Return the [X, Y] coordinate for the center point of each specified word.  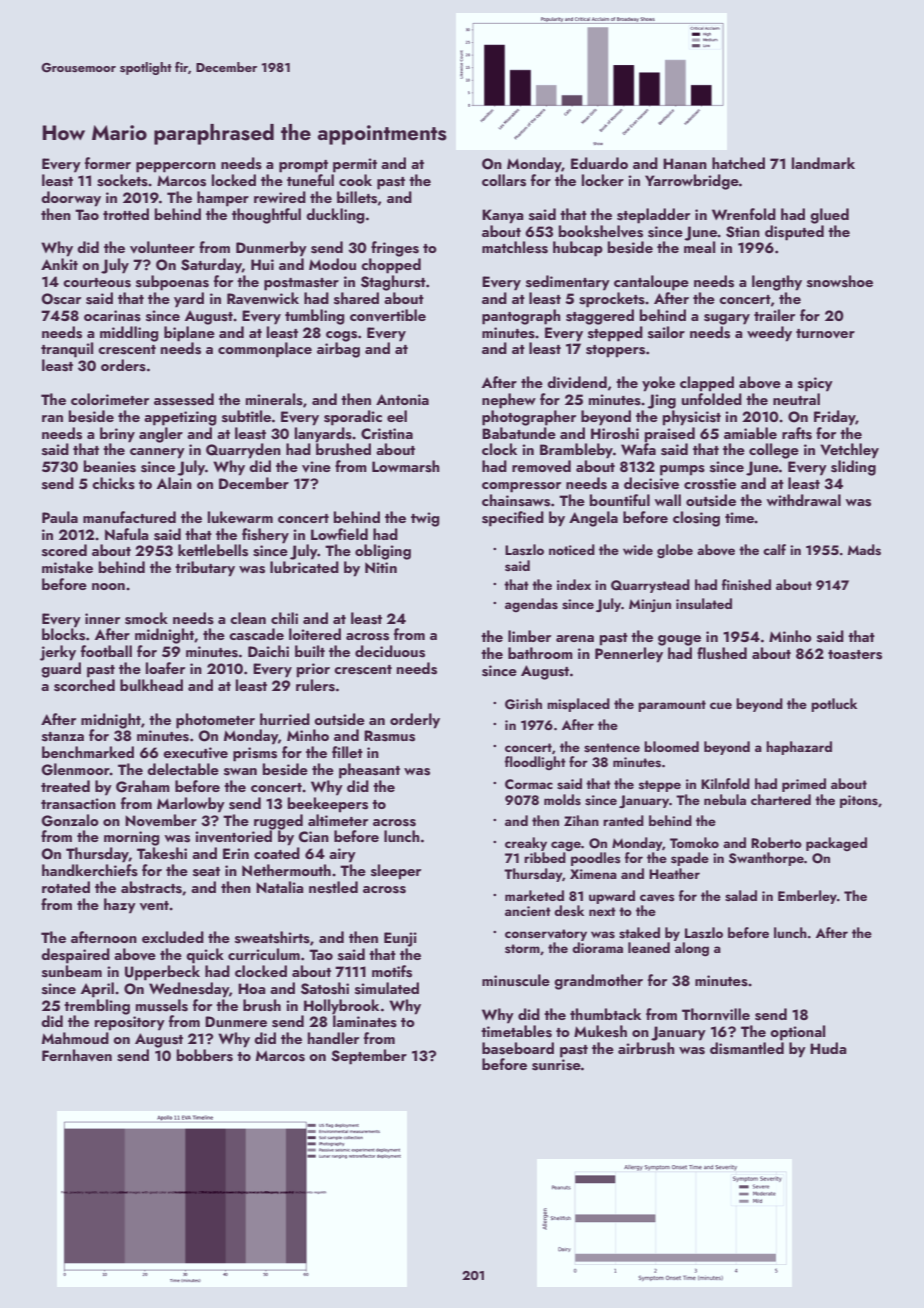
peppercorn [176, 167]
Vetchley [849, 451]
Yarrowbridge [692, 182]
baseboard [518, 1048]
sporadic [353, 418]
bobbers [205, 1055]
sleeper [396, 872]
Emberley [807, 897]
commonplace [265, 350]
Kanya [503, 216]
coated [277, 853]
